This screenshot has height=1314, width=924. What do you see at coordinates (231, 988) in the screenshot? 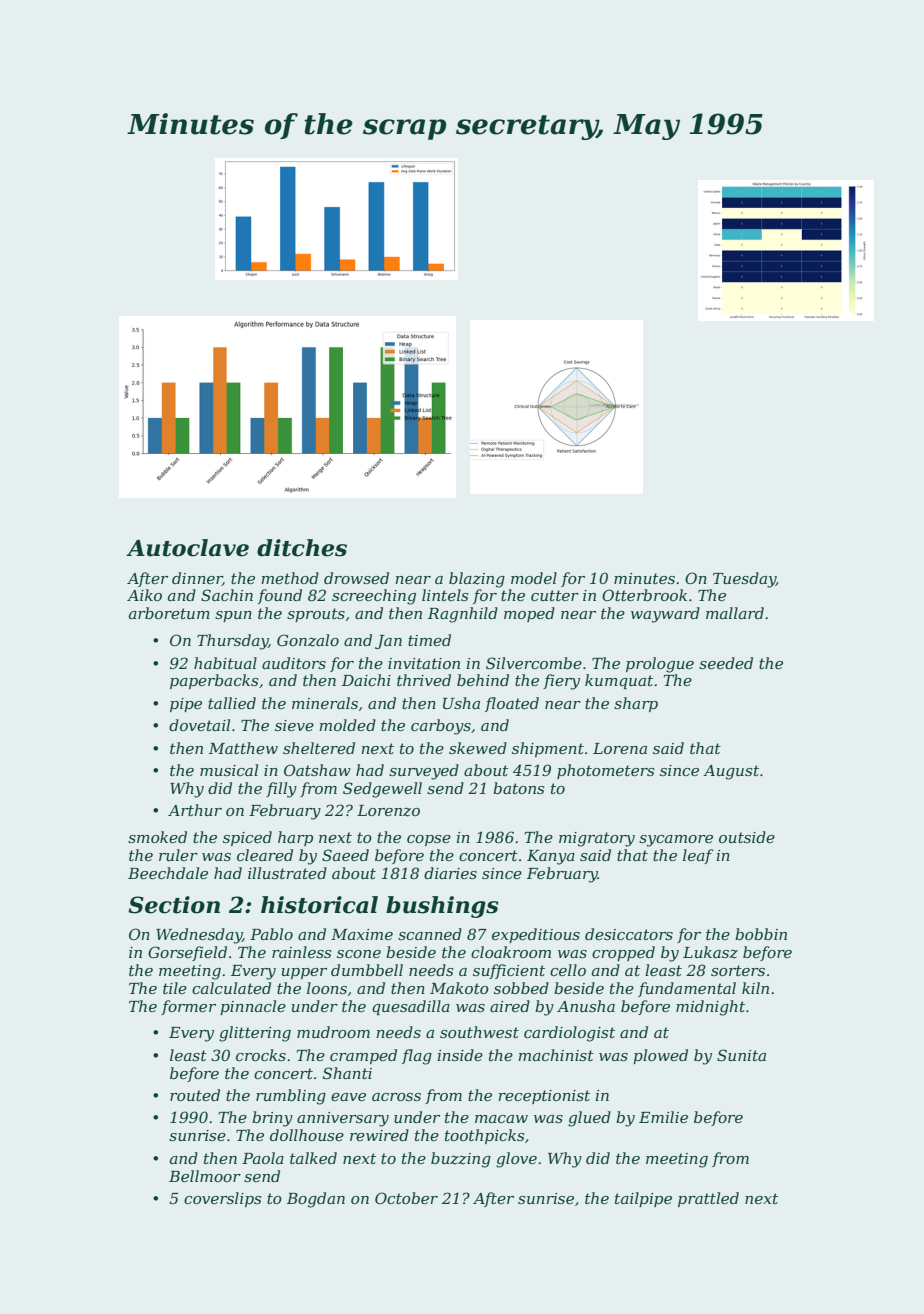
I see `calculated` at bounding box center [231, 988].
